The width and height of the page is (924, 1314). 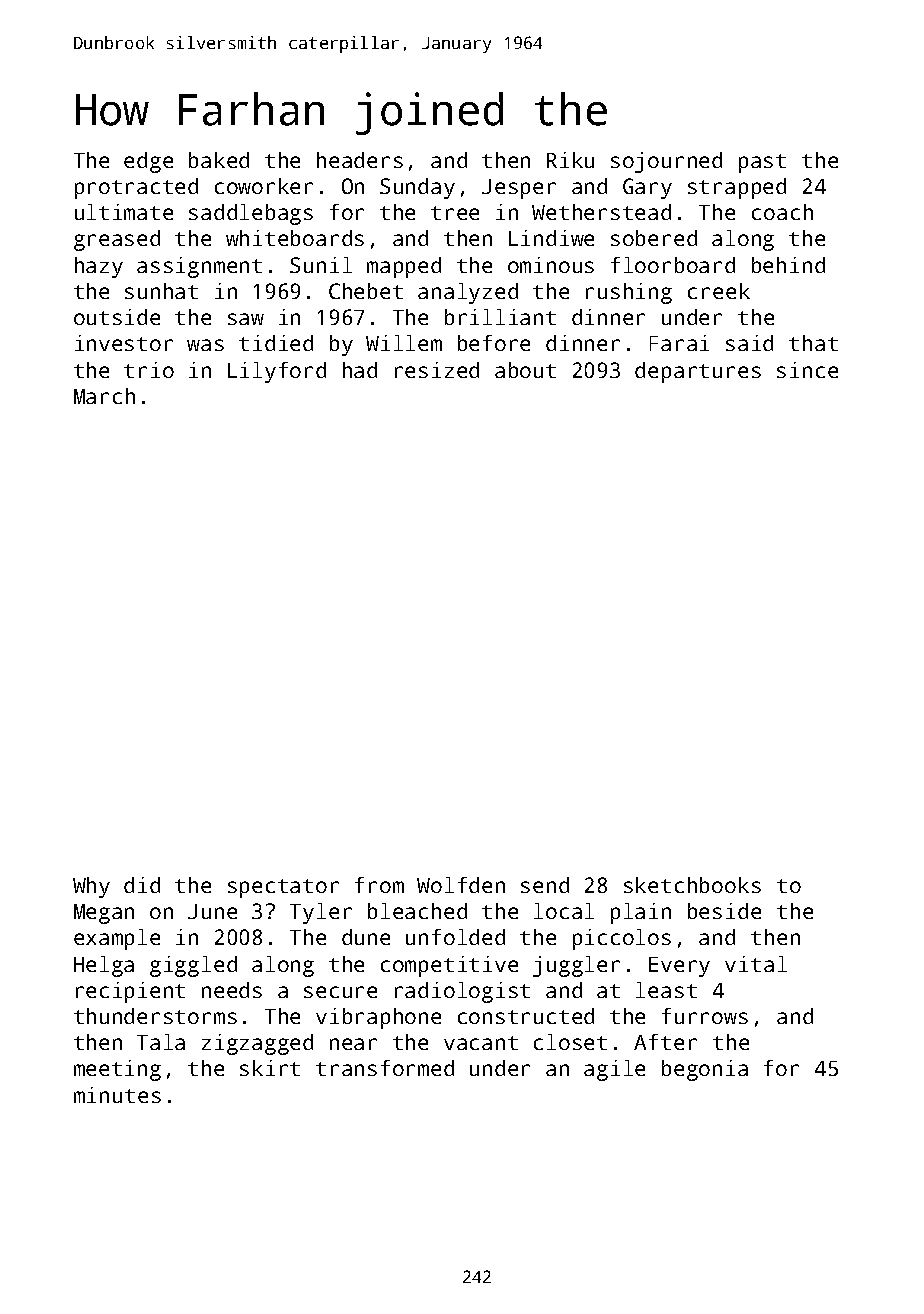 What do you see at coordinates (117, 1095) in the page?
I see `minutes` at bounding box center [117, 1095].
